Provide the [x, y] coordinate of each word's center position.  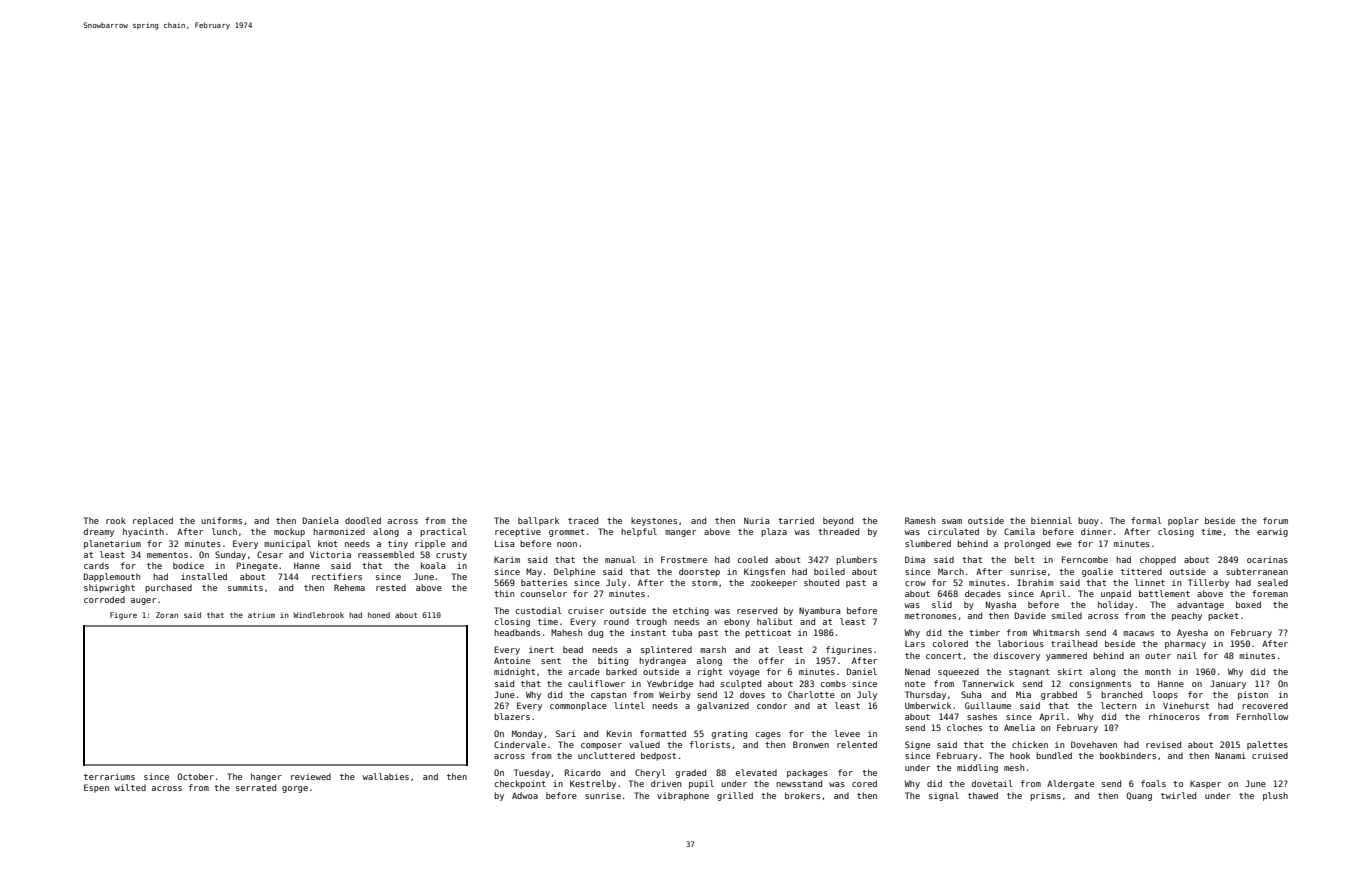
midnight [514, 672]
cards [96, 565]
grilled [735, 796]
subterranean [1257, 571]
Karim [507, 559]
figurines [849, 650]
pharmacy [1185, 644]
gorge [295, 789]
